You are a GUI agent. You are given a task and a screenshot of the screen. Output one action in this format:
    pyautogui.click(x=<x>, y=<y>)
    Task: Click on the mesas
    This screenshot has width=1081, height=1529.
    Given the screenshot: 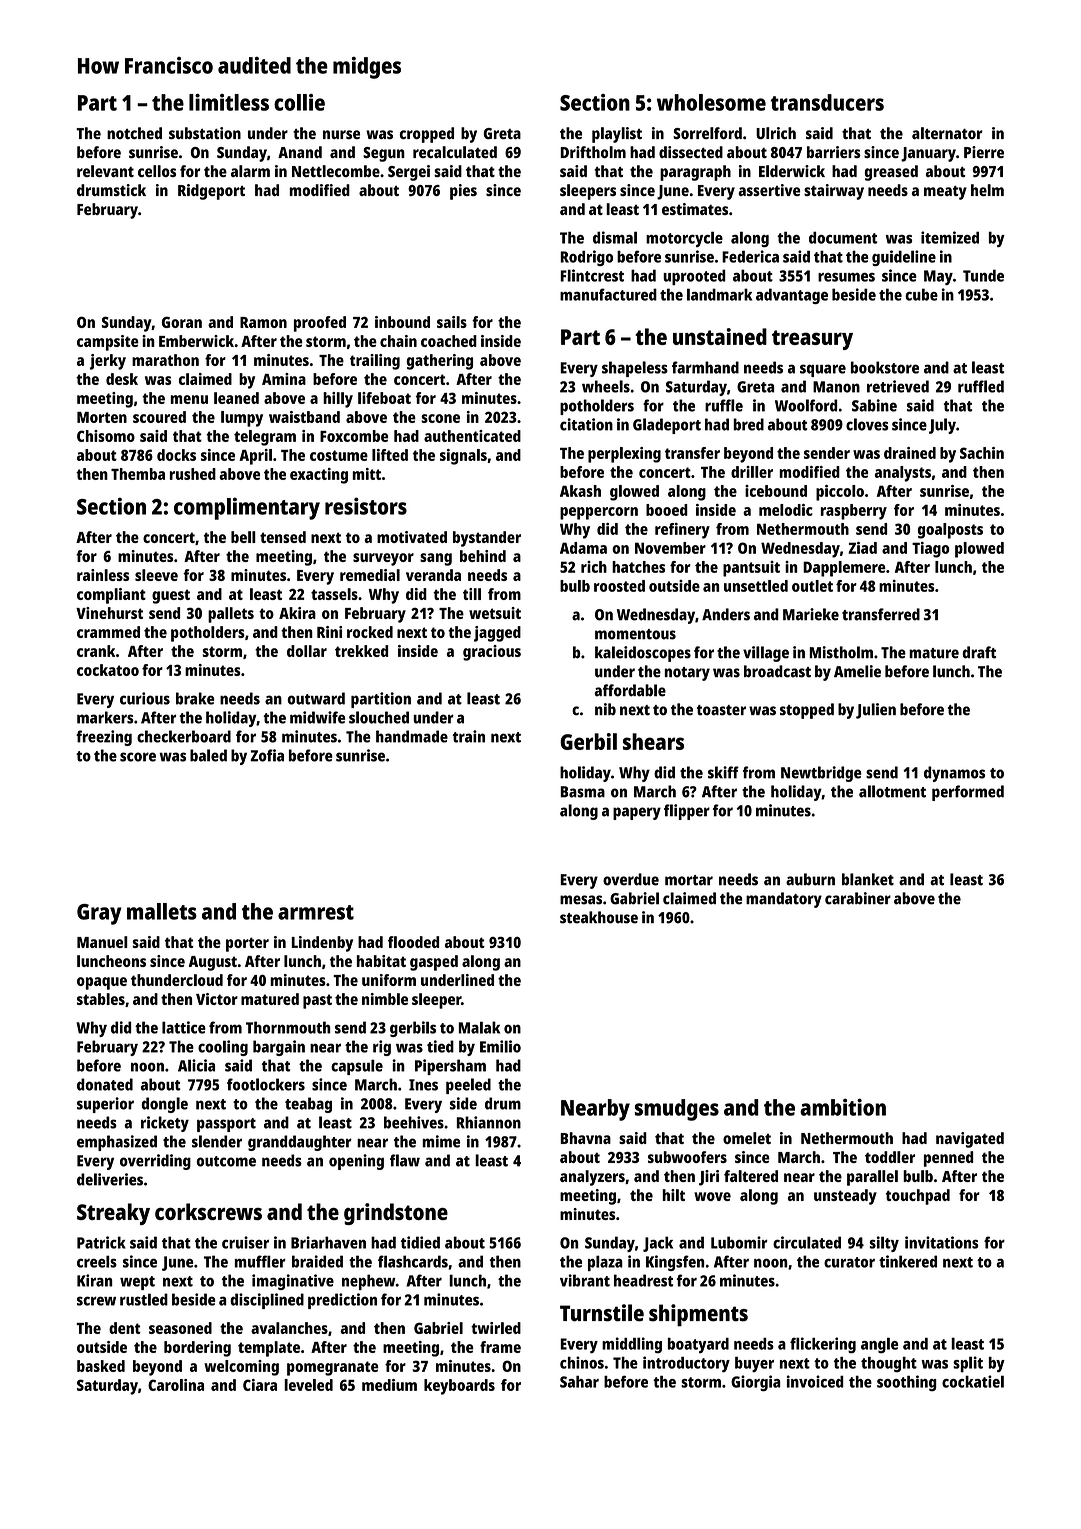 What is the action you would take?
    pyautogui.click(x=581, y=900)
